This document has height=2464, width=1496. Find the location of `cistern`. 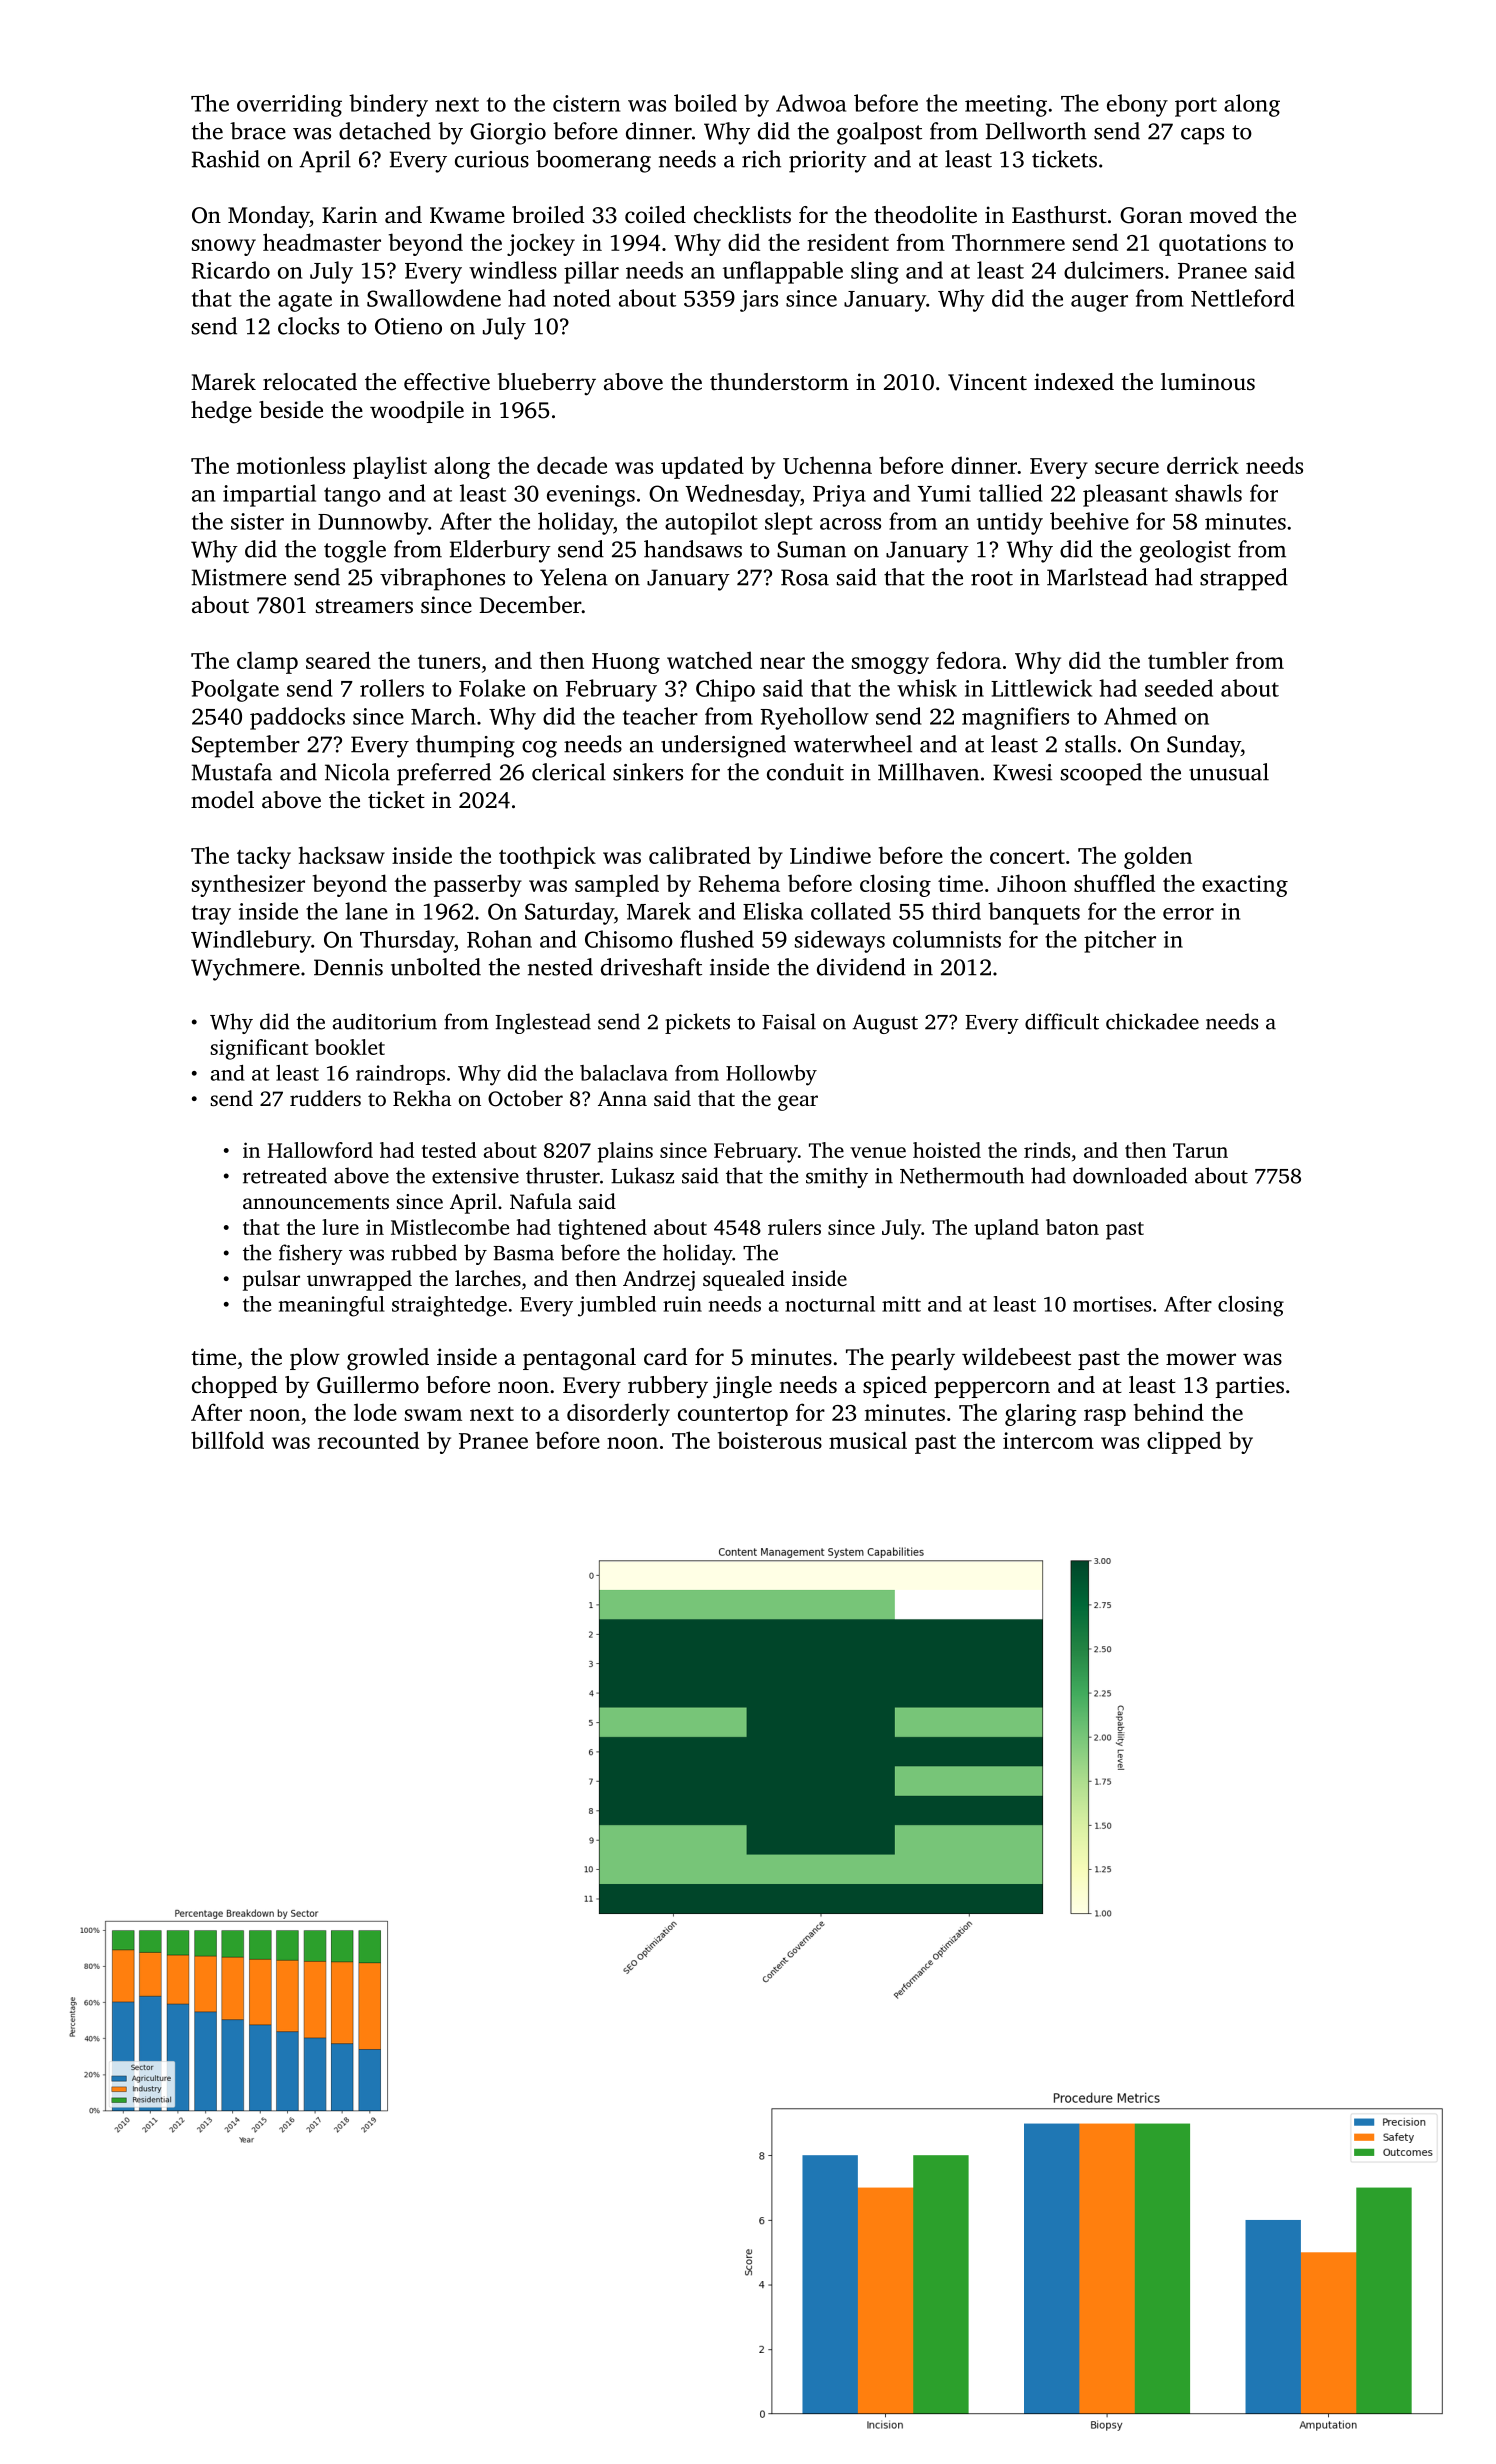

cistern is located at coordinates (586, 103).
